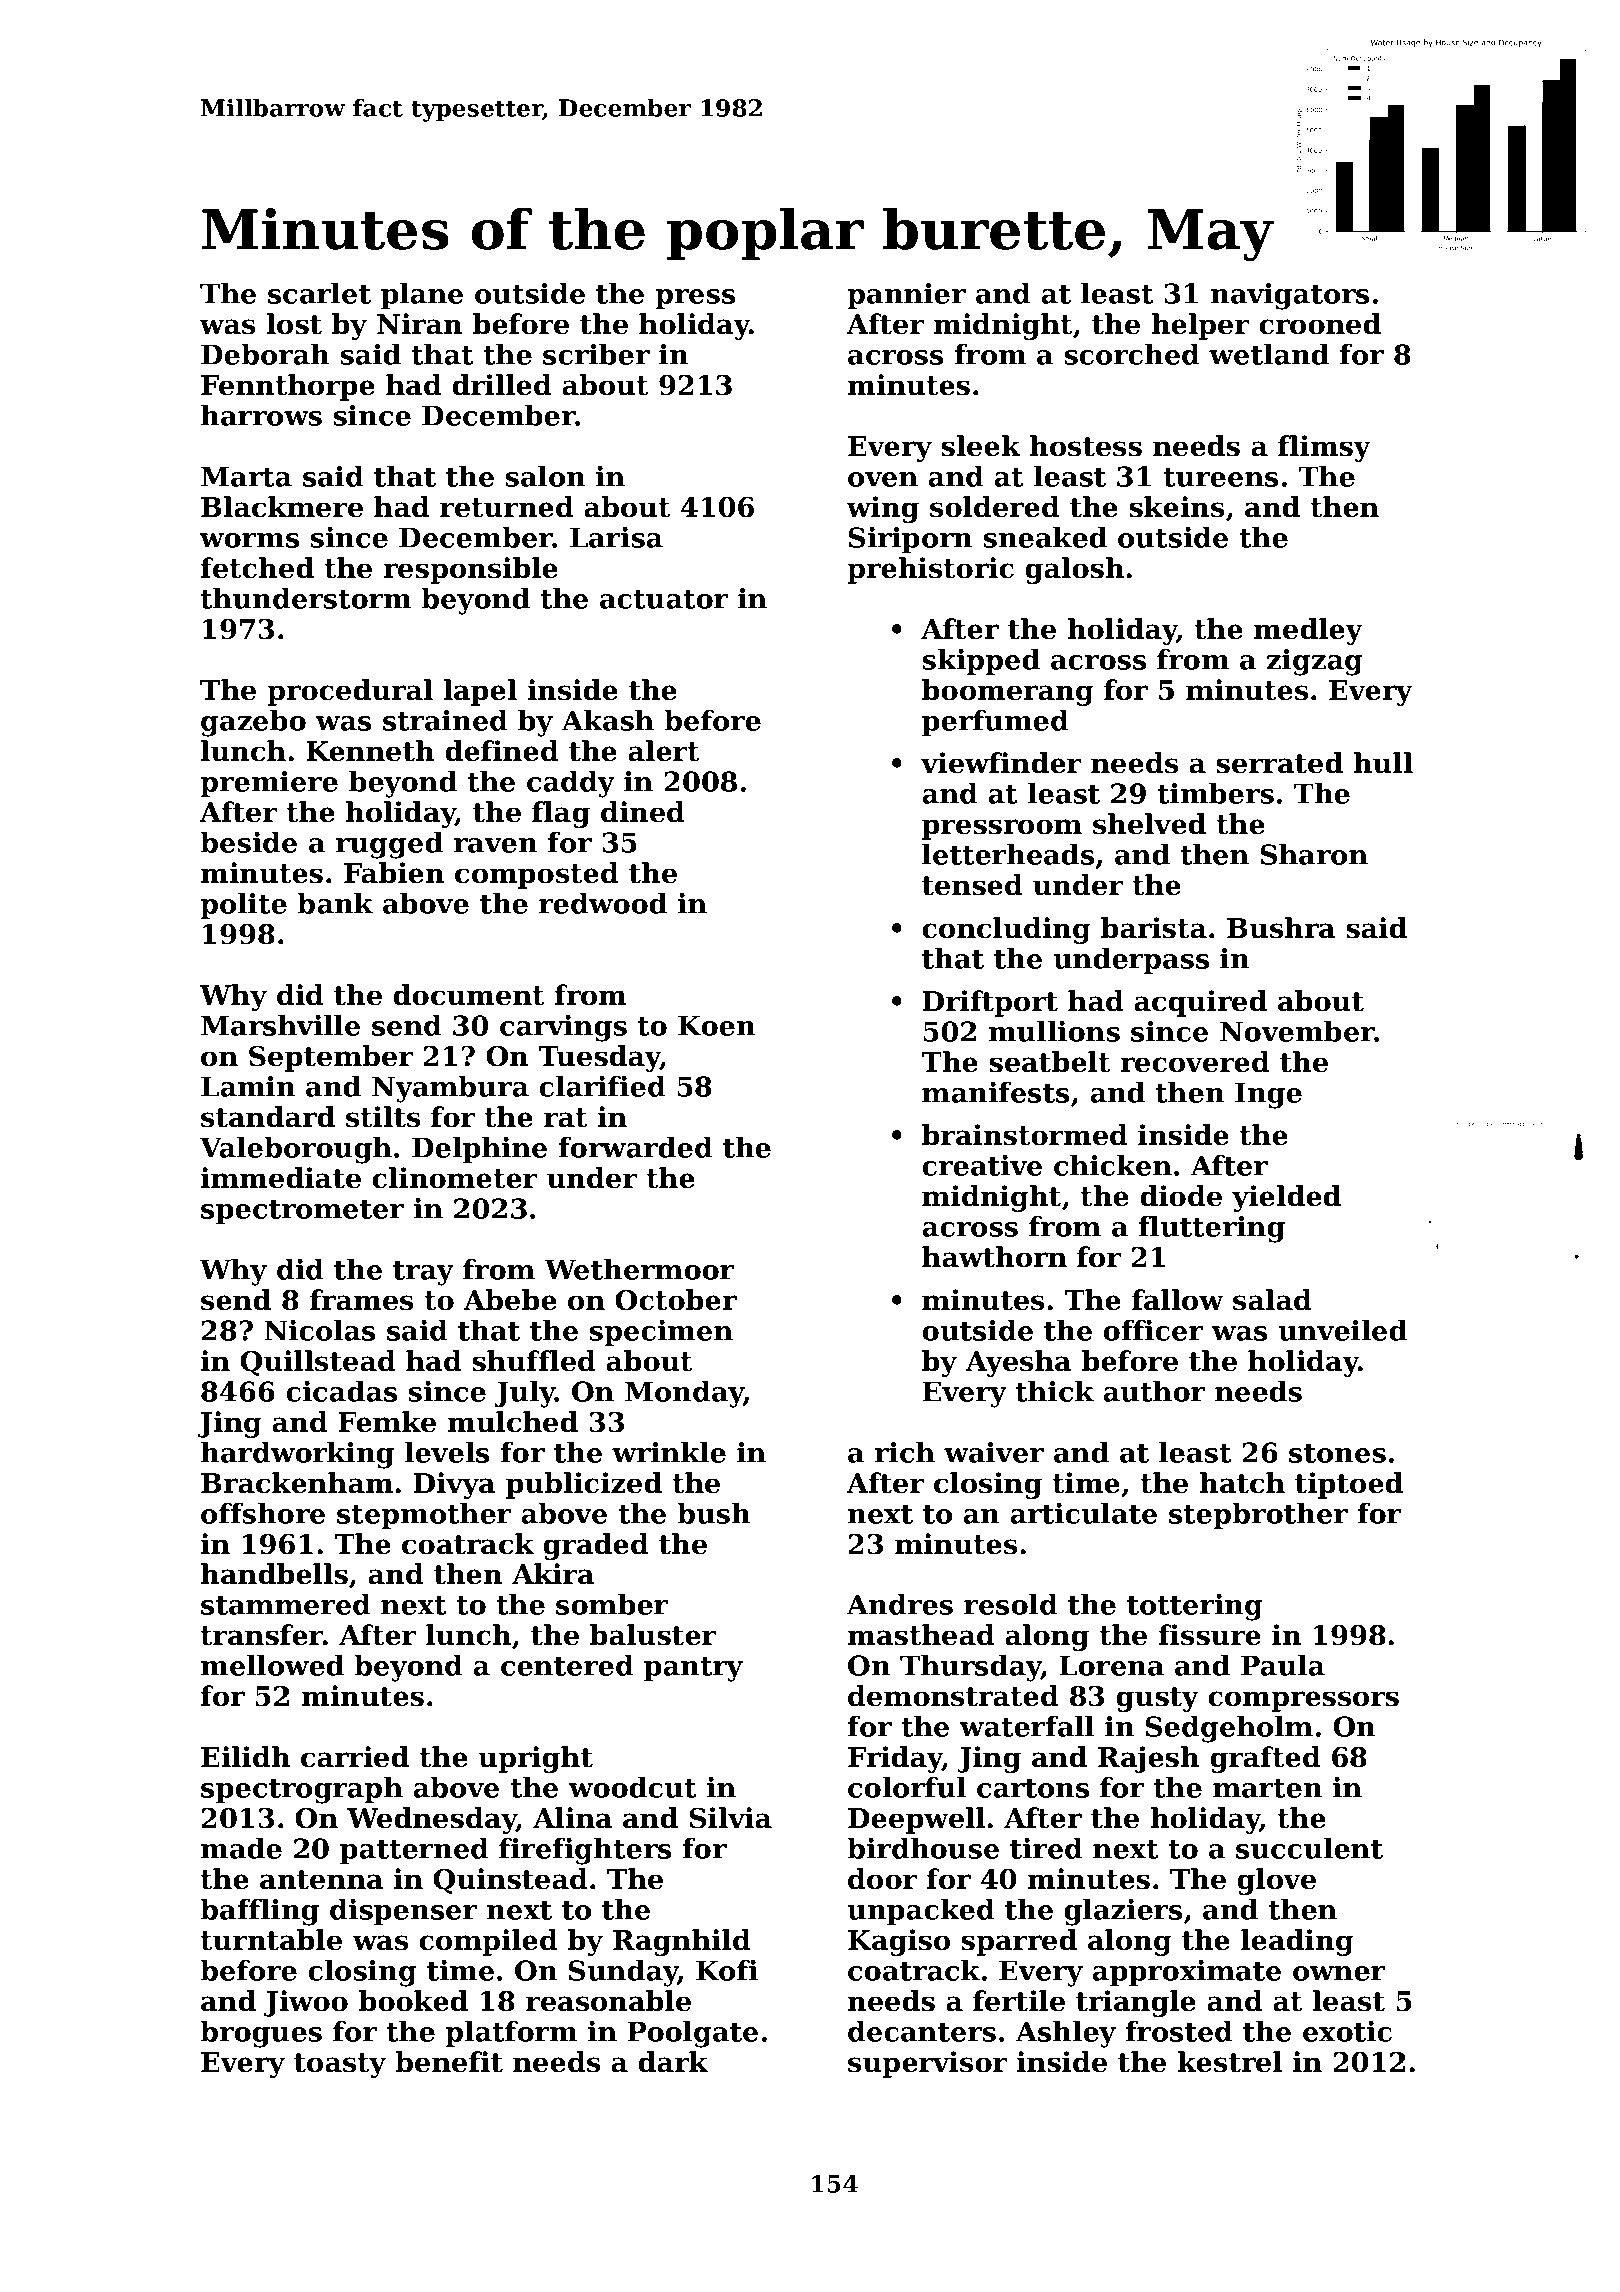 The image size is (1620, 2292). I want to click on reasonable, so click(608, 2001).
